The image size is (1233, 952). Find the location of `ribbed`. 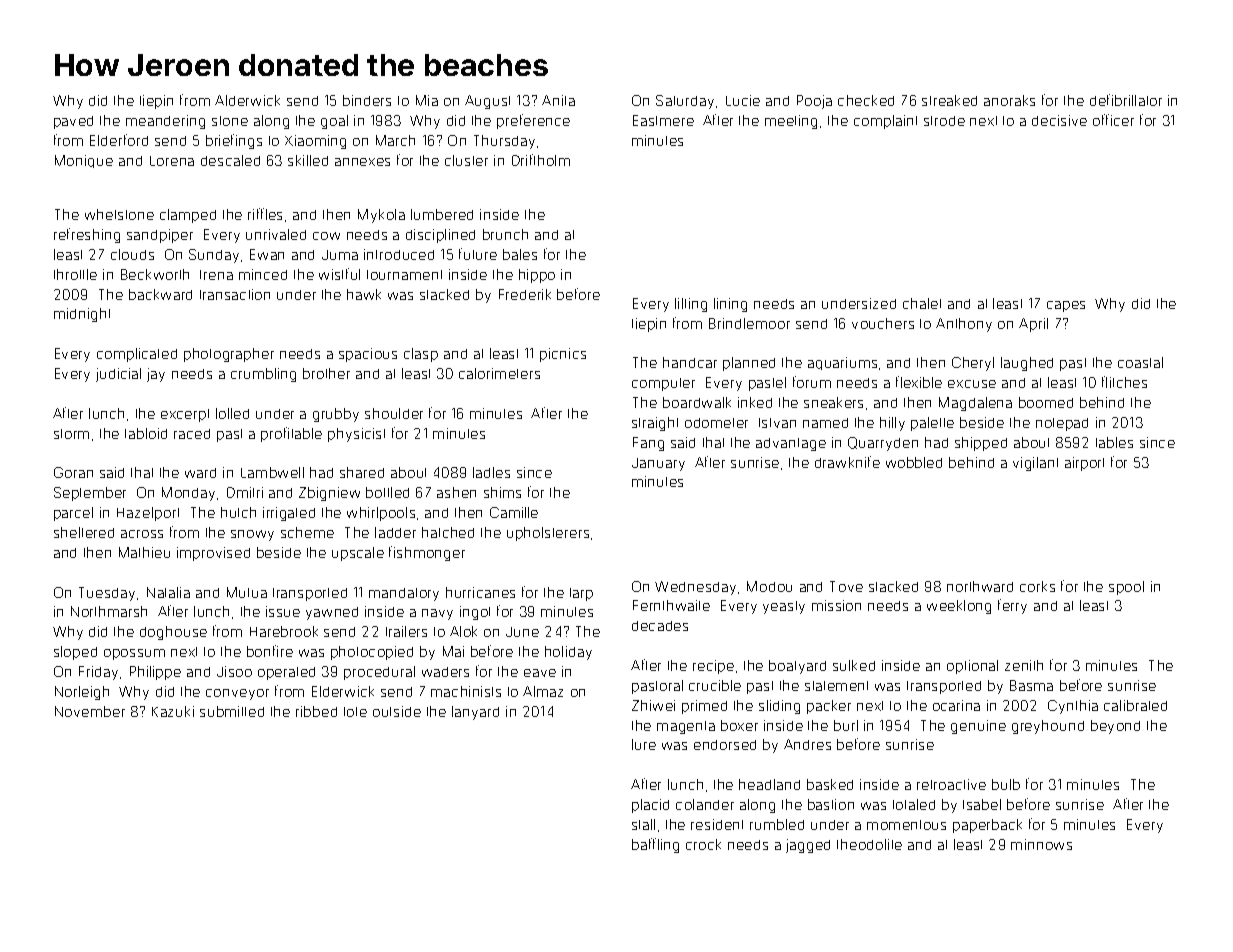

ribbed is located at coordinates (316, 711).
